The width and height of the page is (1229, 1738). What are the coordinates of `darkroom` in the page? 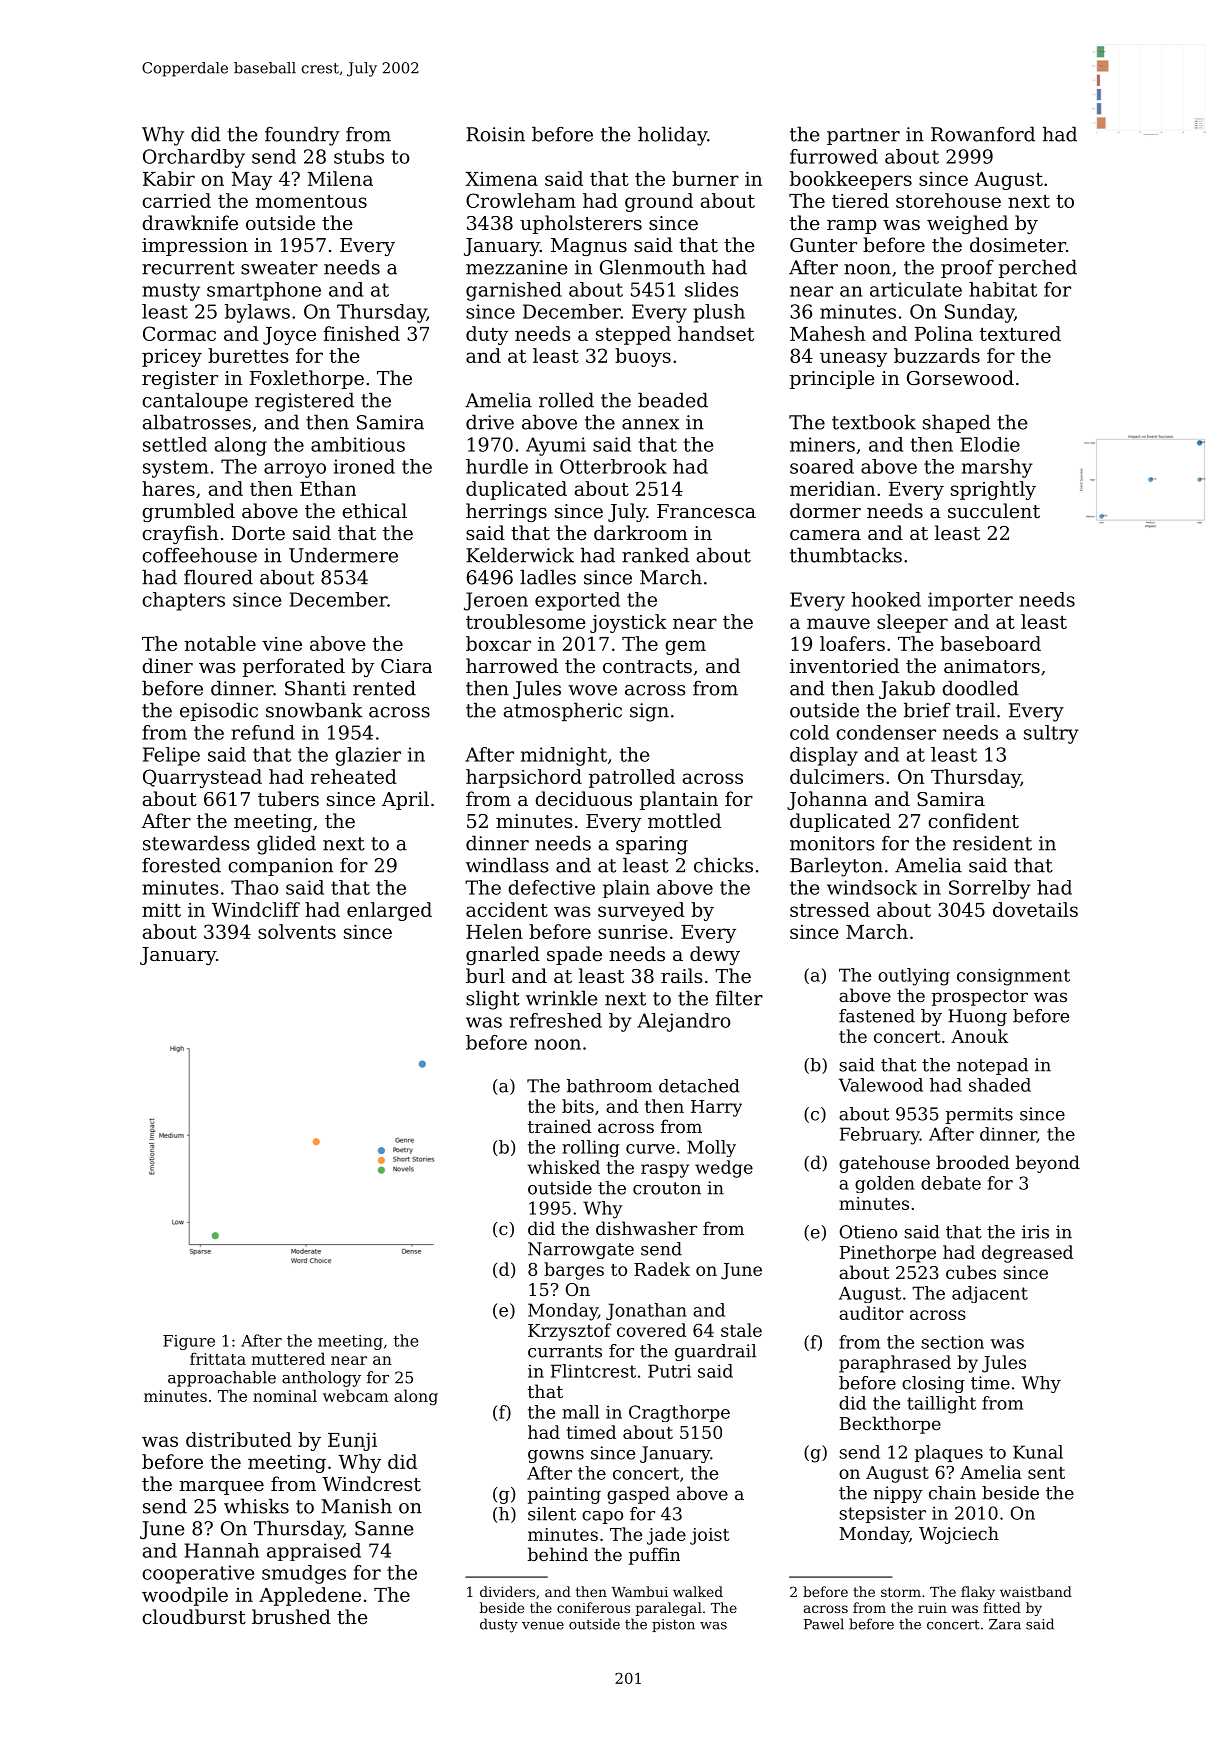 It's located at (641, 532).
